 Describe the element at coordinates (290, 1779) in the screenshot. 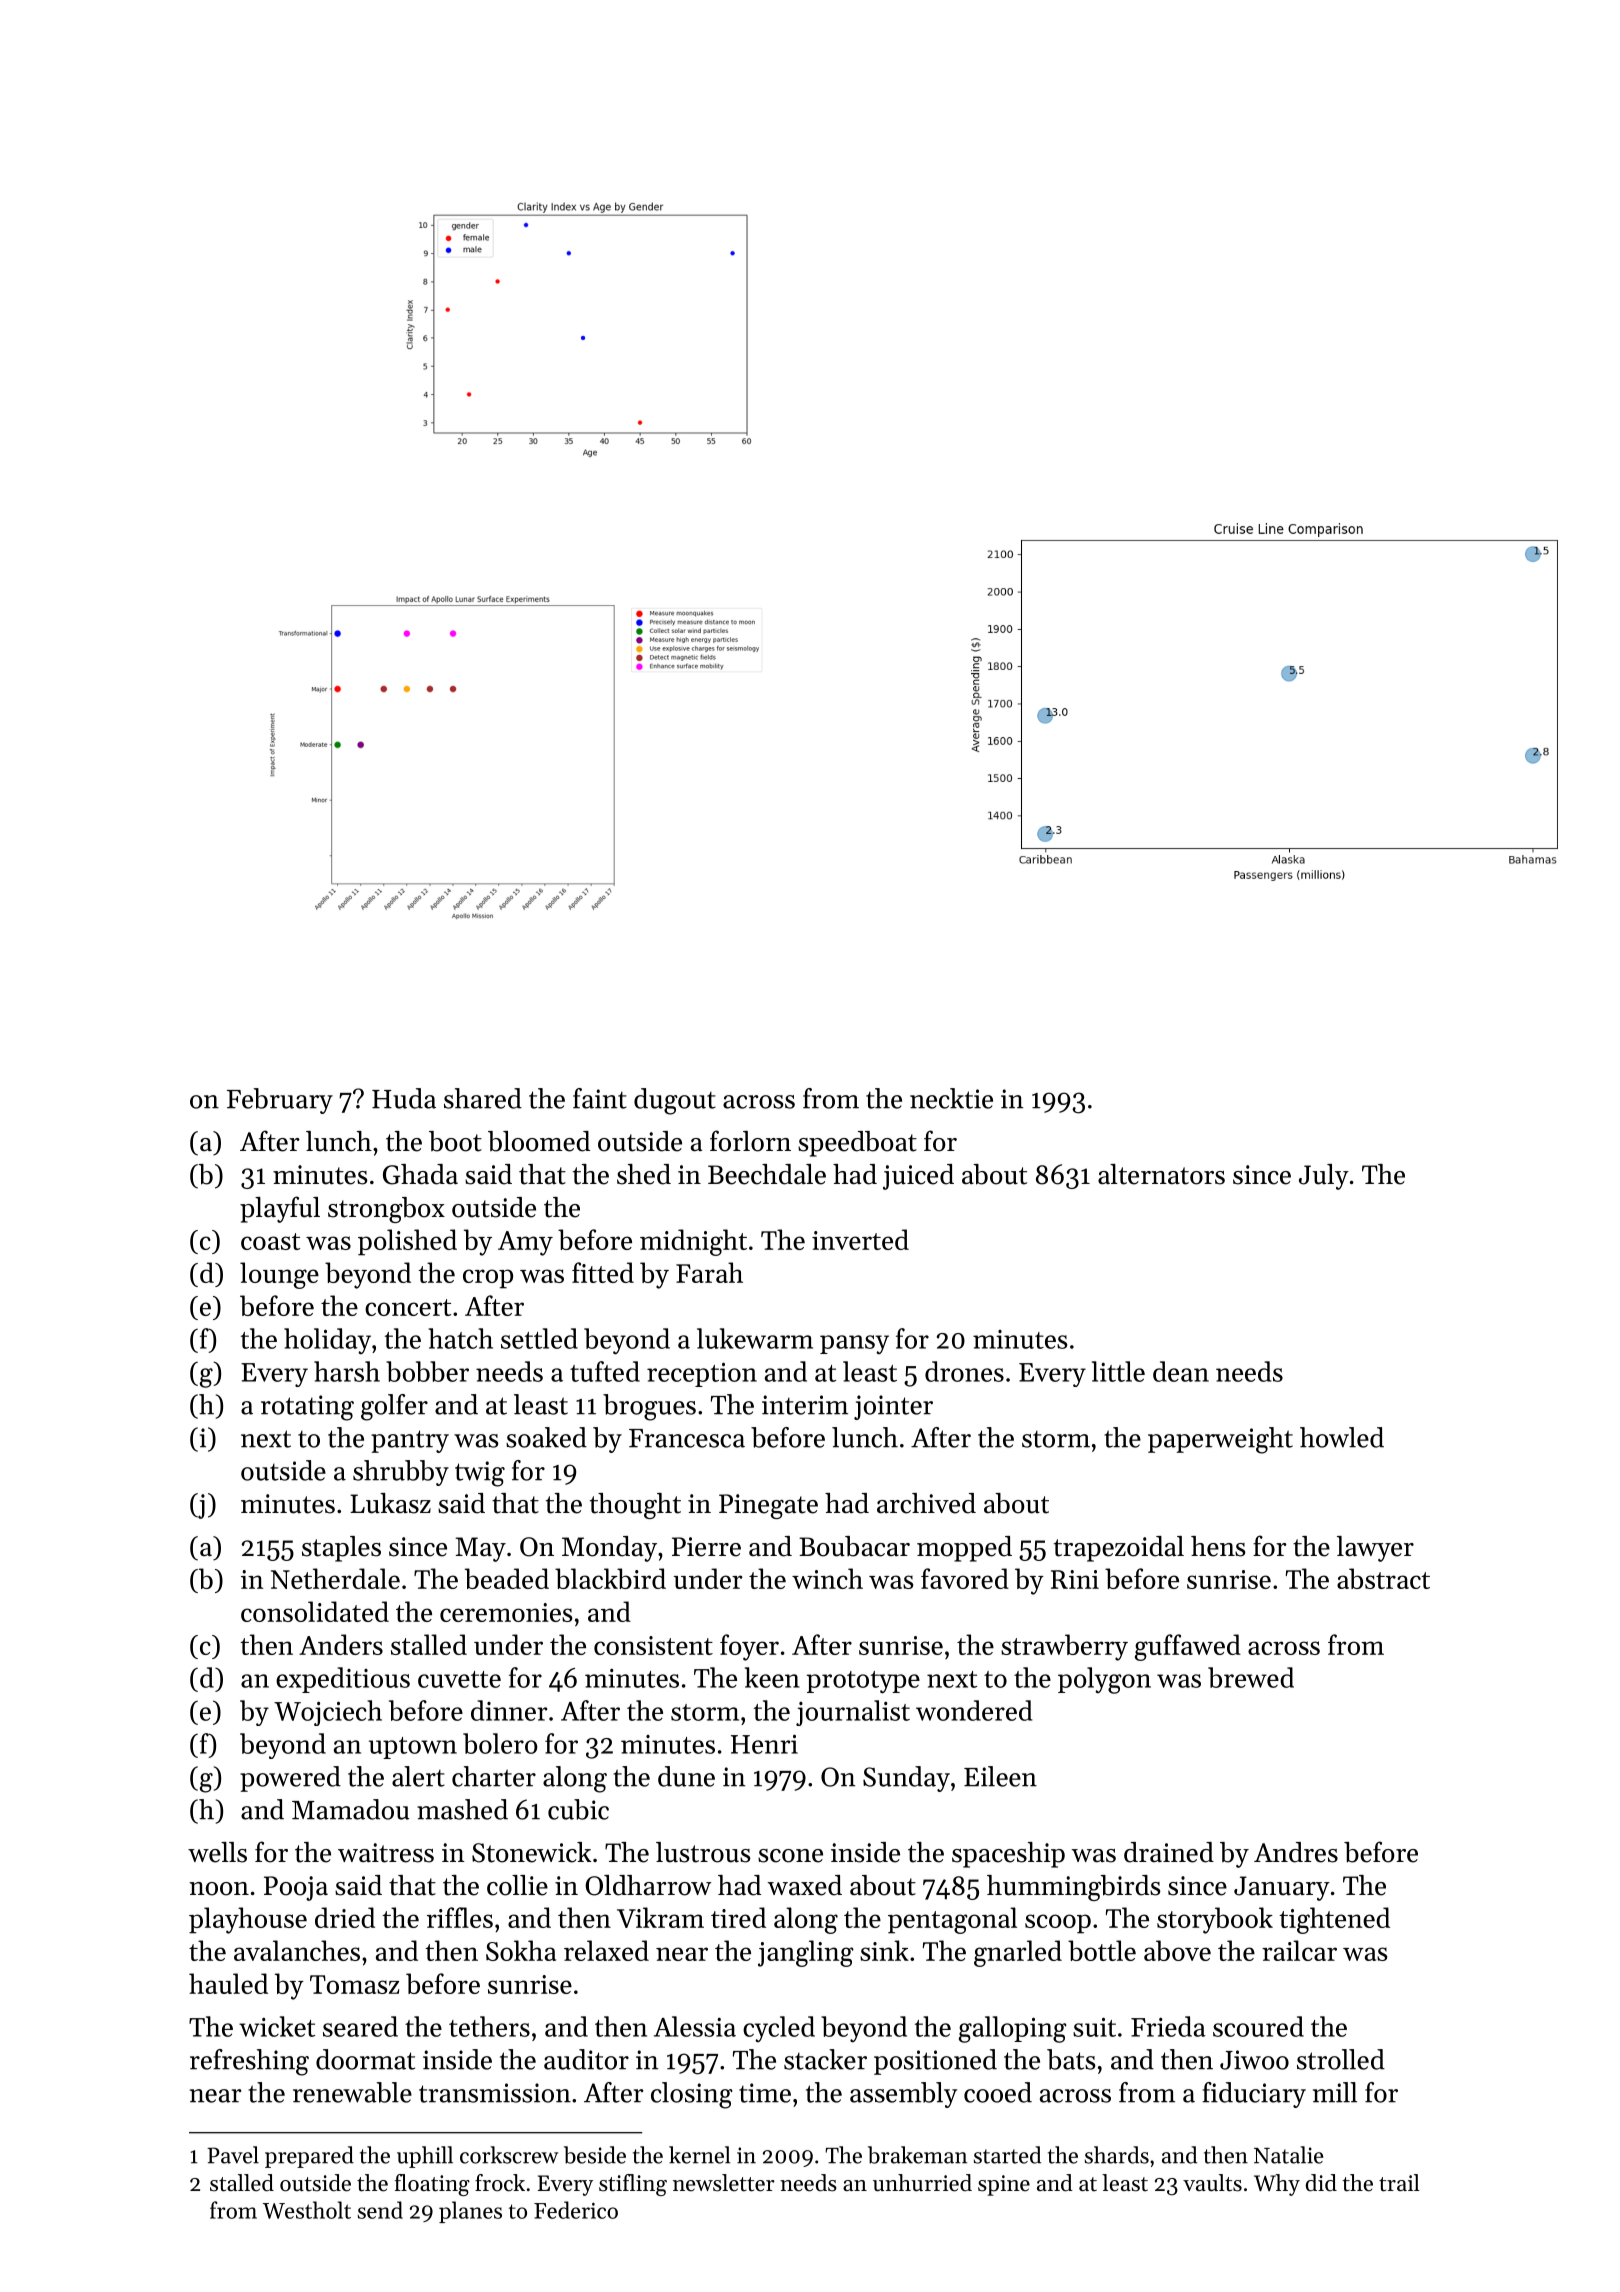

I see `powered` at that location.
